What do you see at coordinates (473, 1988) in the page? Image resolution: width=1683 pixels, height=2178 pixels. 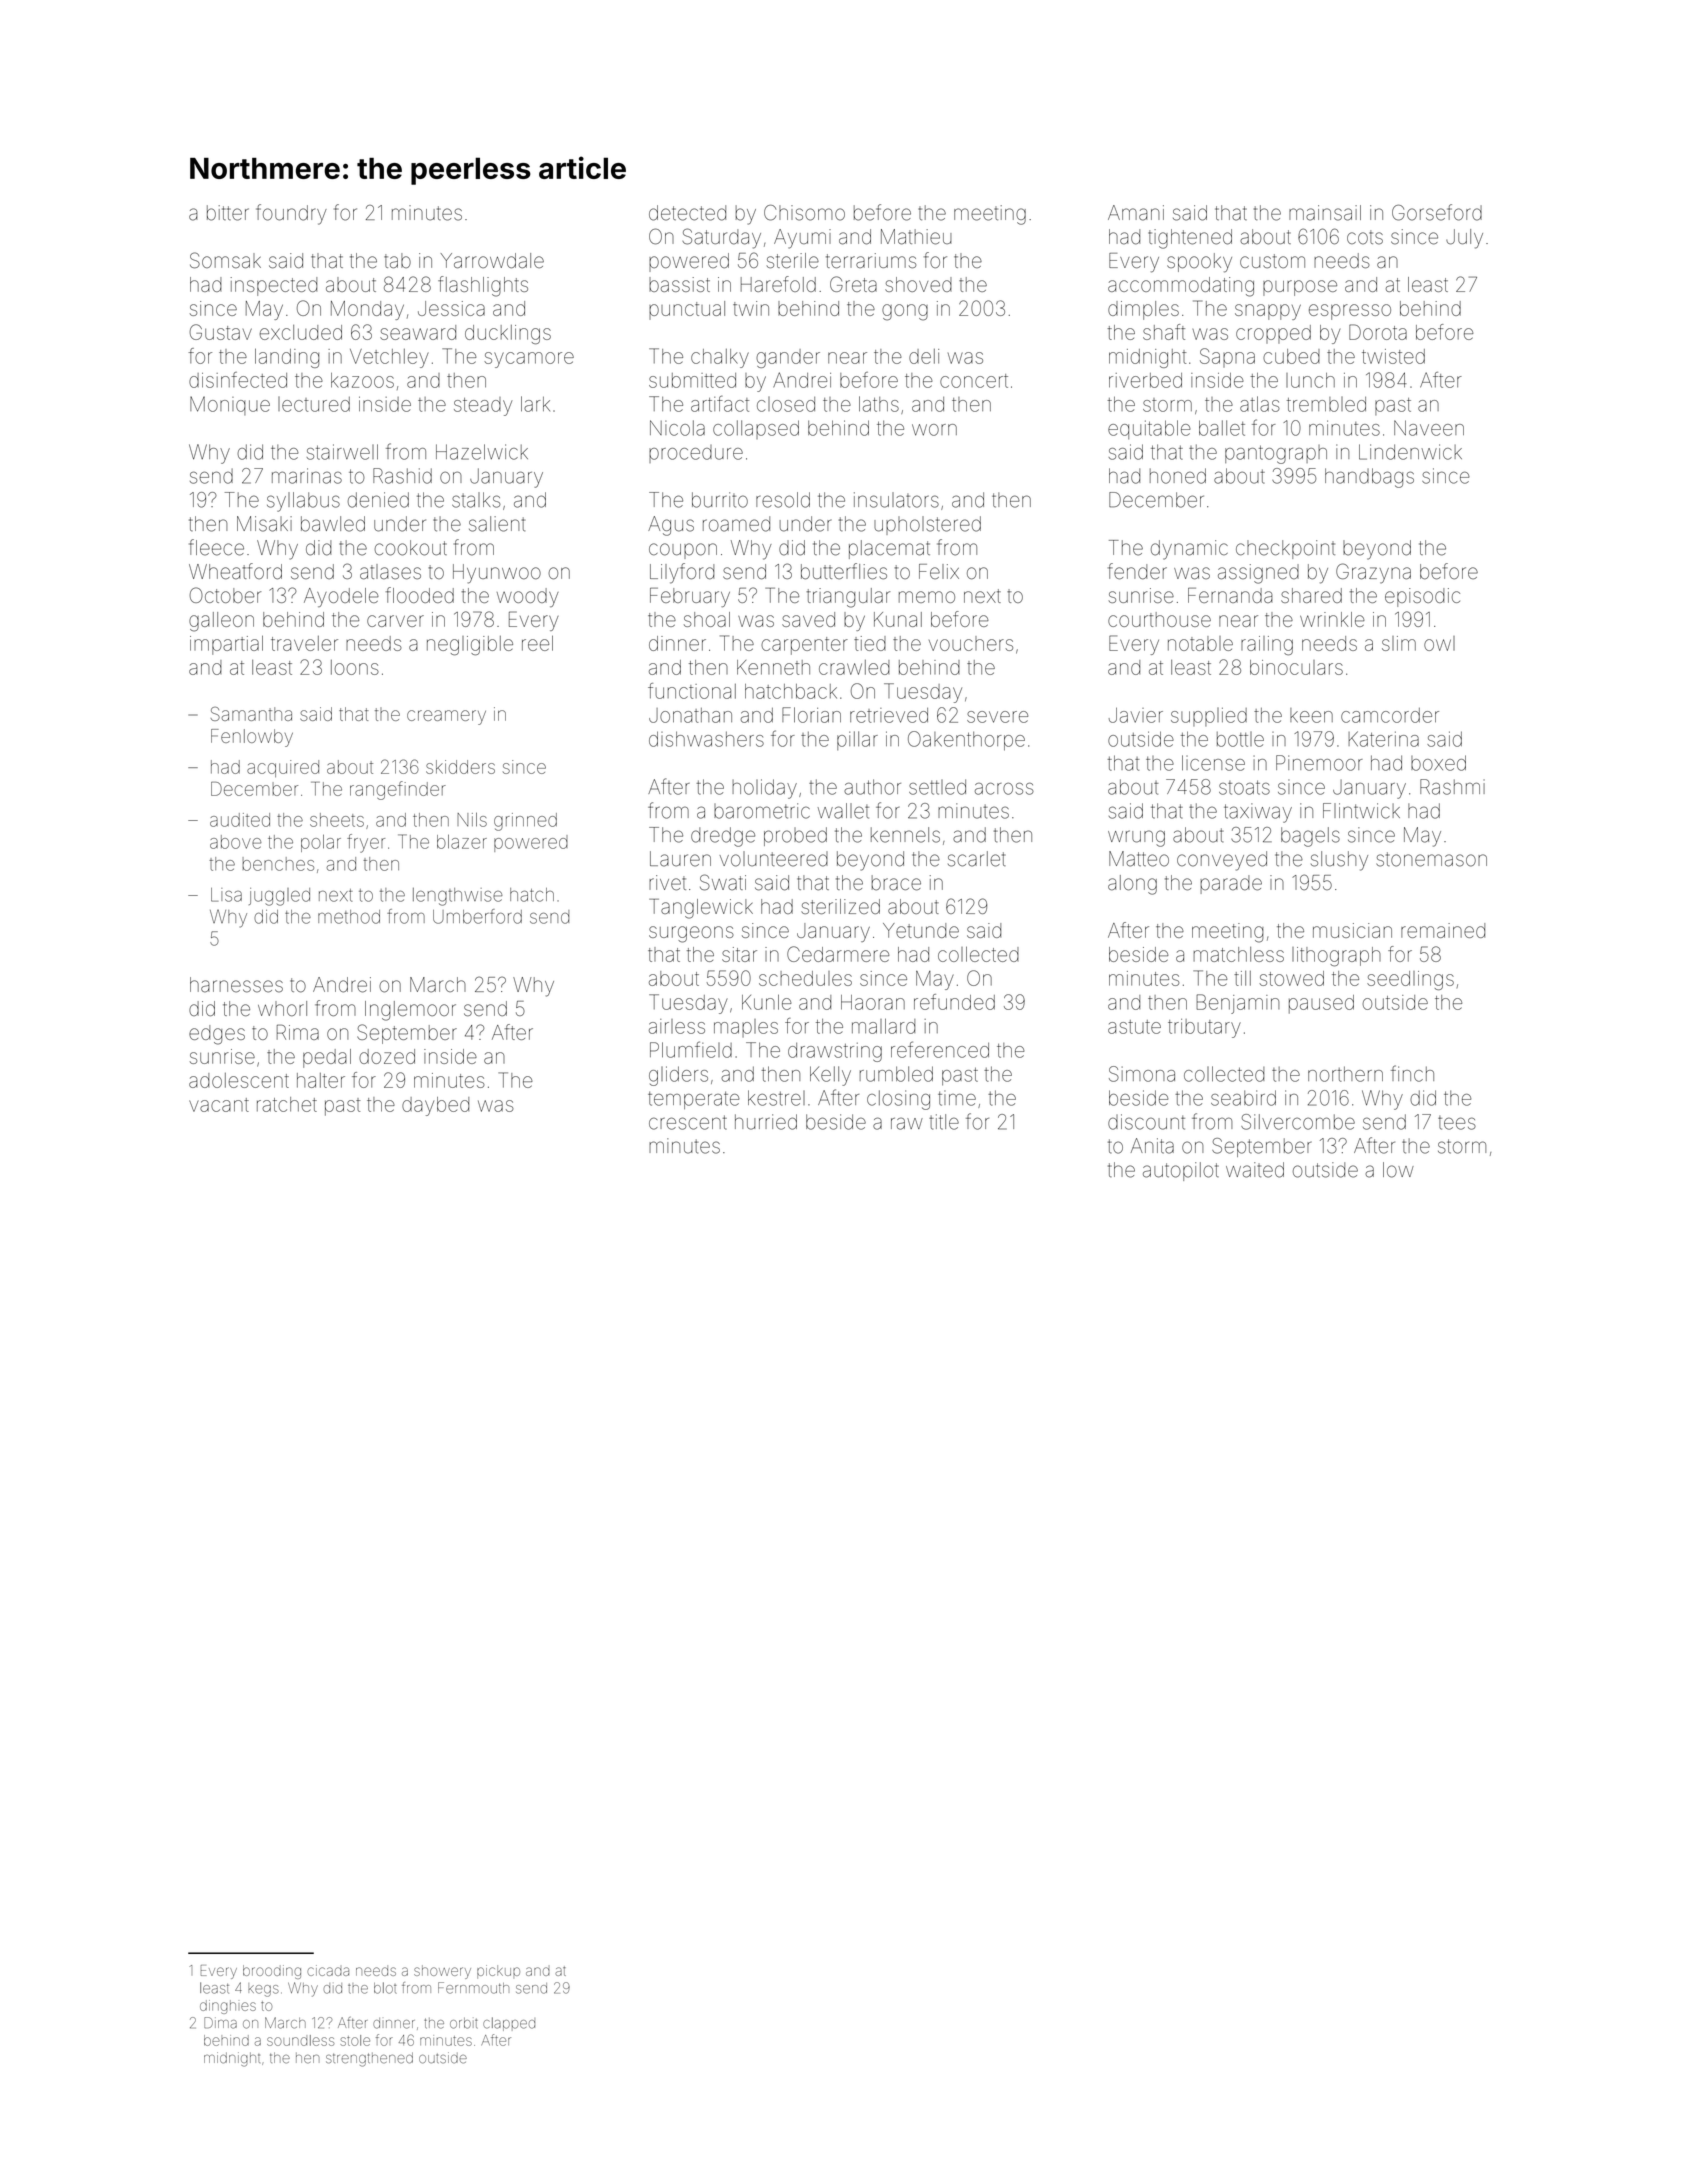 I see `Fernmouth` at bounding box center [473, 1988].
